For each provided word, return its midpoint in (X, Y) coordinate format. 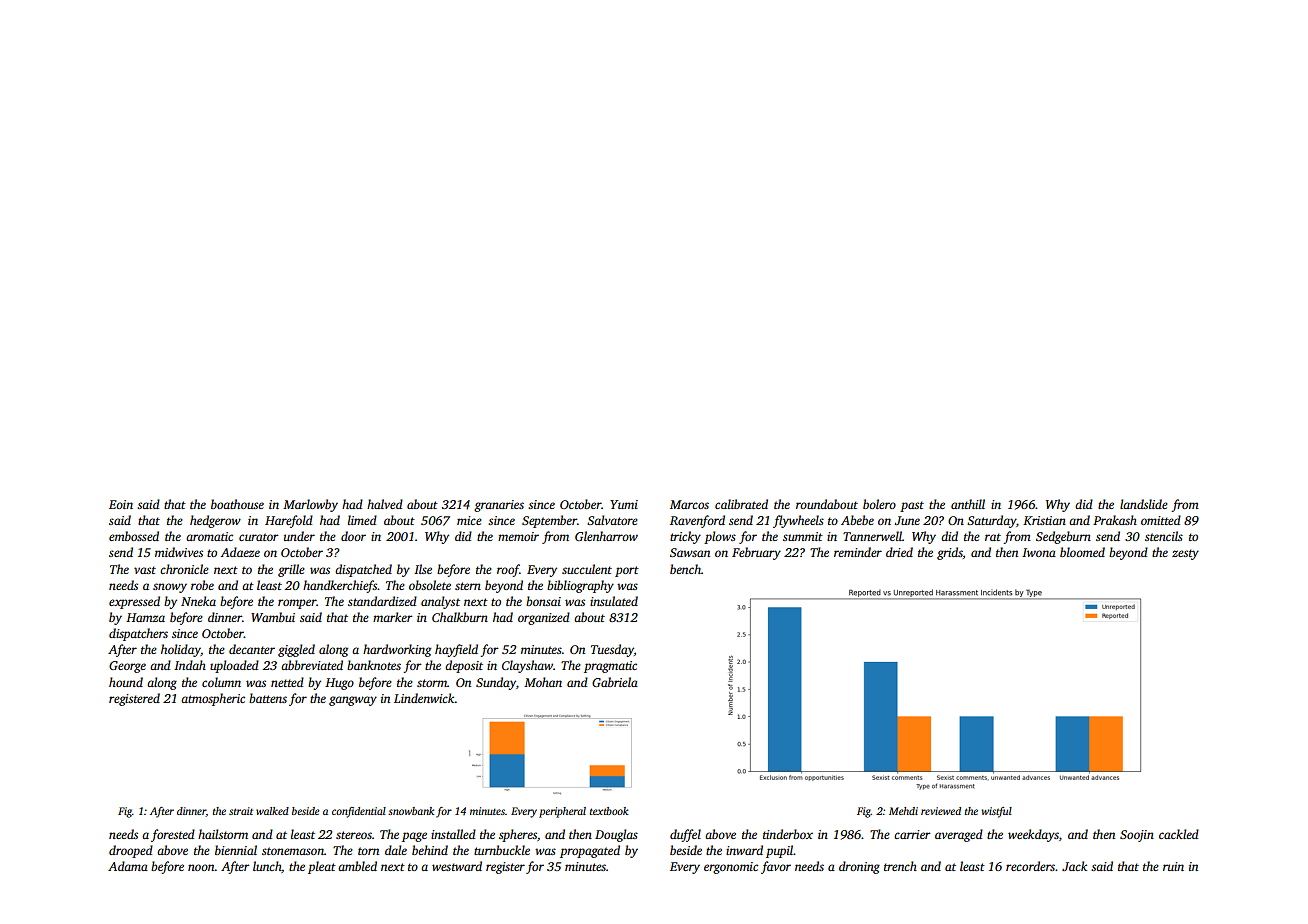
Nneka (198, 601)
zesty (1185, 554)
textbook (609, 811)
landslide (1144, 504)
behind (430, 850)
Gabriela (615, 682)
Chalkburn (460, 617)
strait (241, 811)
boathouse (237, 504)
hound (126, 682)
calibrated (741, 504)
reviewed (941, 811)
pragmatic (610, 667)
